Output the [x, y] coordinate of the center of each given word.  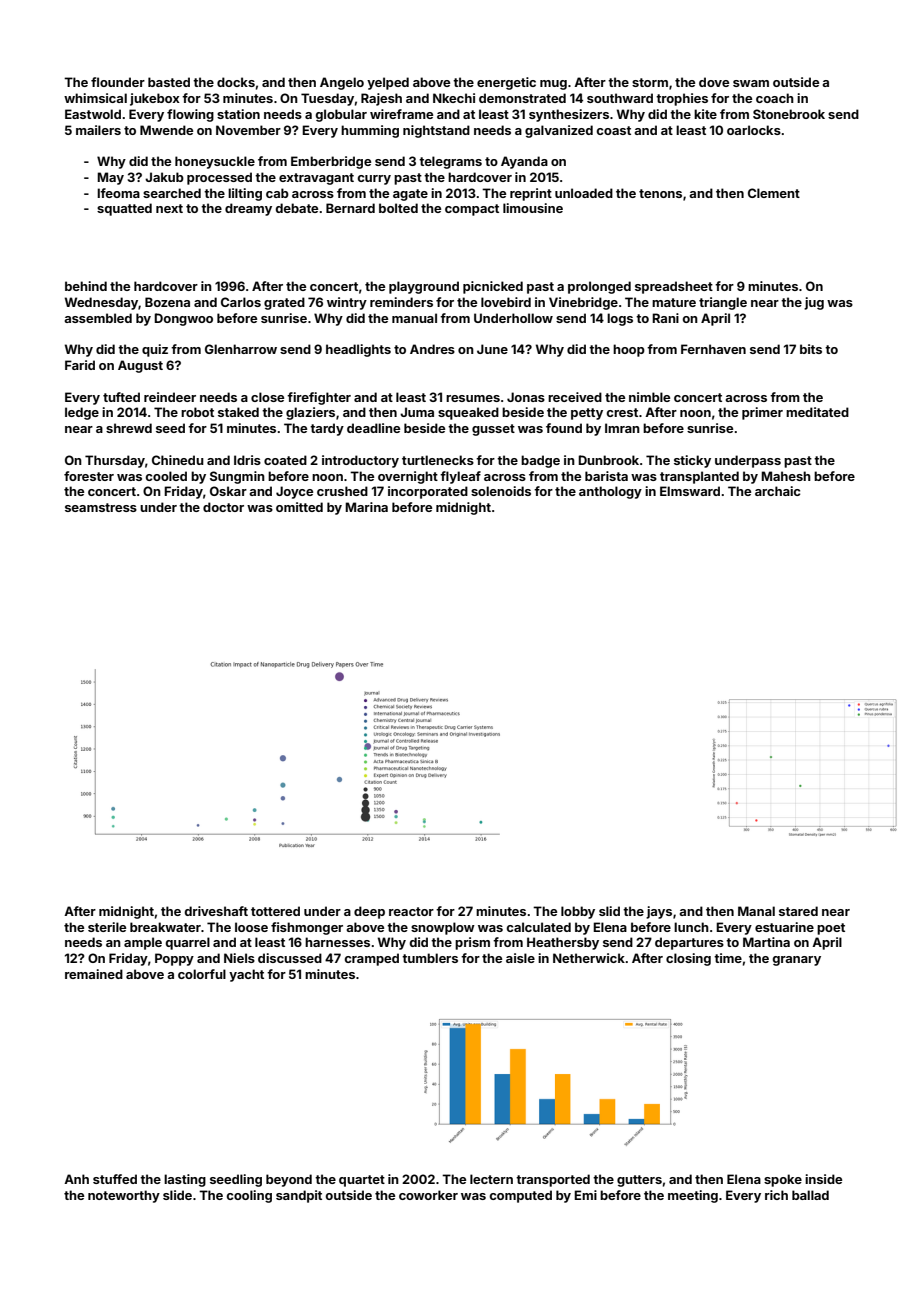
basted [169, 82]
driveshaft [216, 911]
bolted [398, 208]
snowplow [443, 928]
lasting [185, 1180]
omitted [299, 507]
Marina [366, 507]
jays [659, 912]
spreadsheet [674, 287]
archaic [777, 491]
